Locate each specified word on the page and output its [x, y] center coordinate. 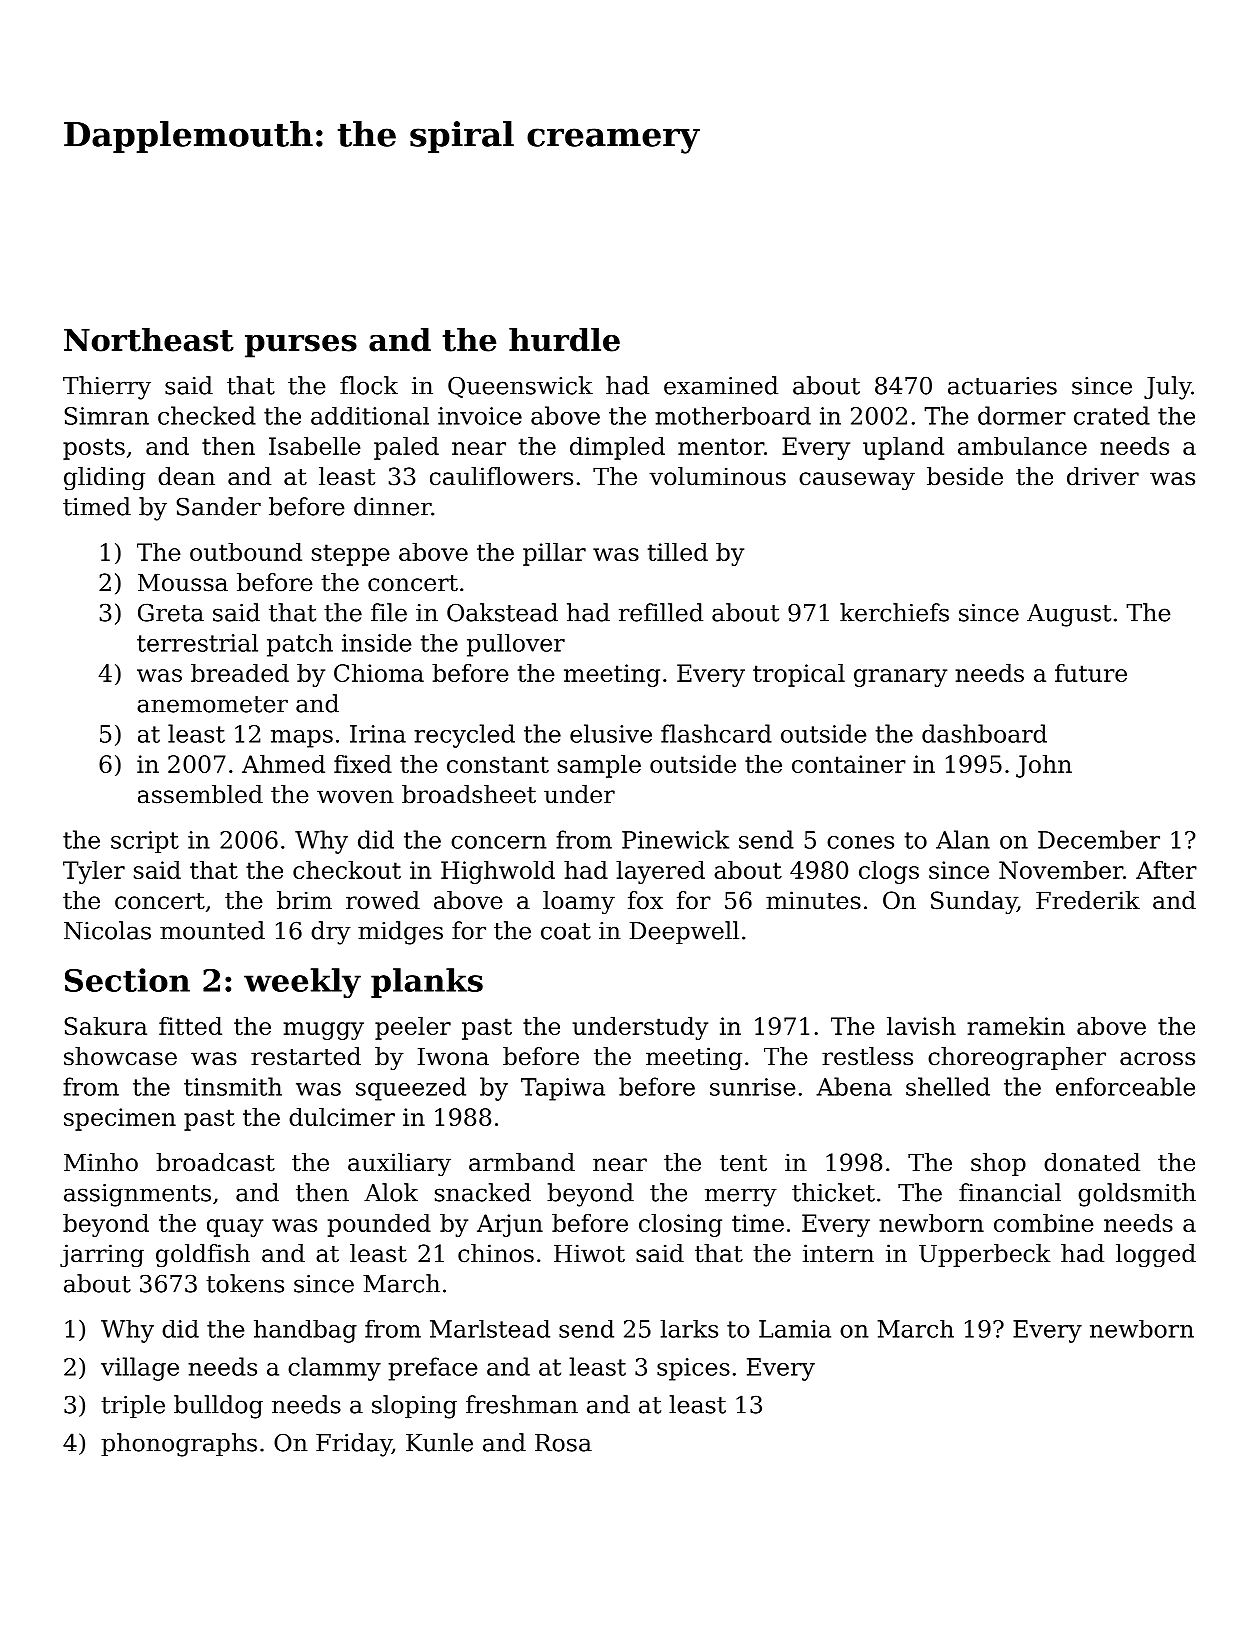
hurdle [564, 340]
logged [1156, 1255]
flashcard [716, 733]
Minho [101, 1162]
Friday [354, 1445]
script [145, 842]
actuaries [1002, 386]
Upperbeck [985, 1255]
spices [693, 1369]
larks [689, 1329]
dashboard [984, 733]
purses [301, 346]
